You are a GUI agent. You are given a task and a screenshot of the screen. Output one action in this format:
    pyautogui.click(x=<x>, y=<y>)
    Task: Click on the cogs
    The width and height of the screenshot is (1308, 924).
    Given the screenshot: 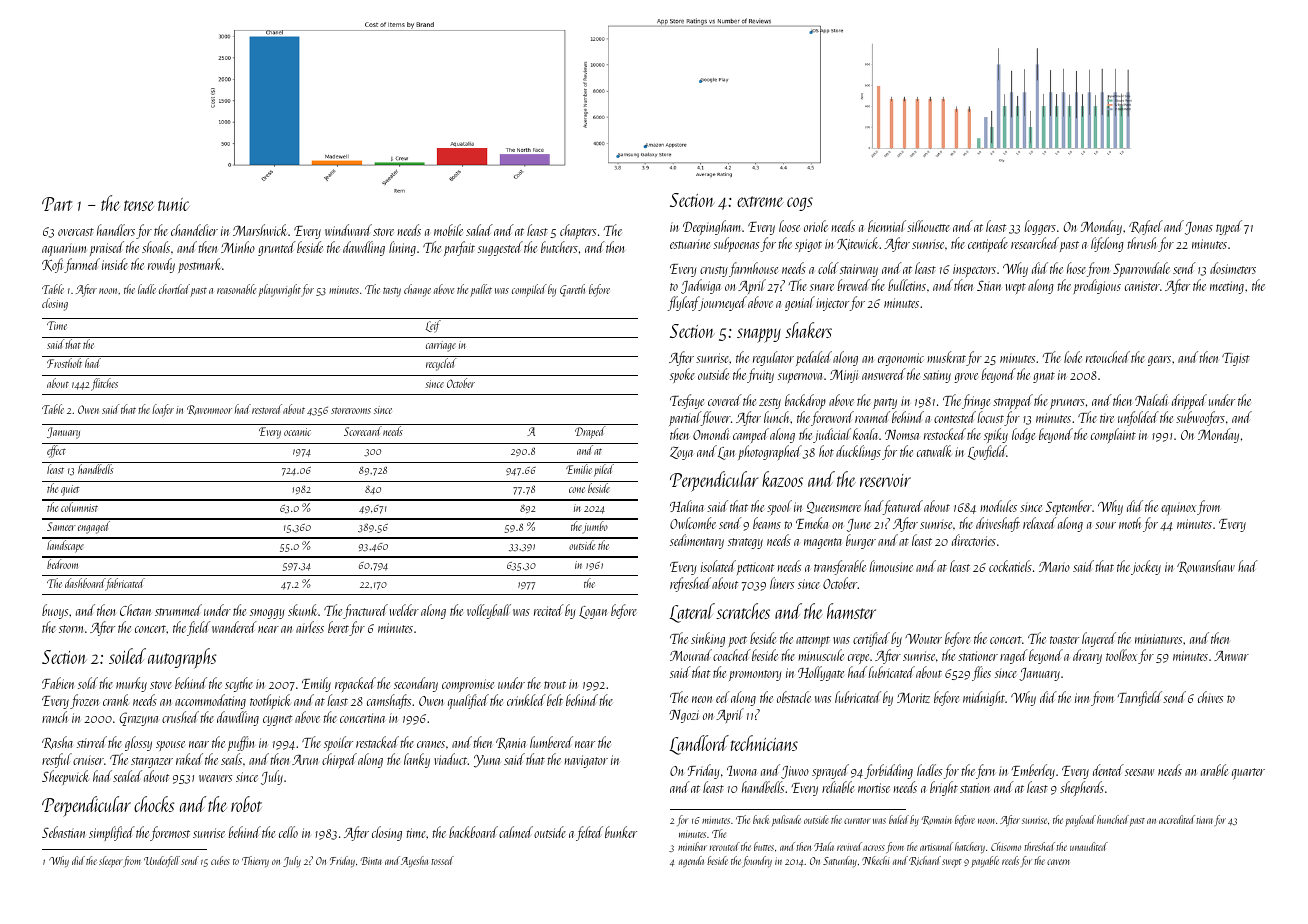 What is the action you would take?
    pyautogui.click(x=800, y=204)
